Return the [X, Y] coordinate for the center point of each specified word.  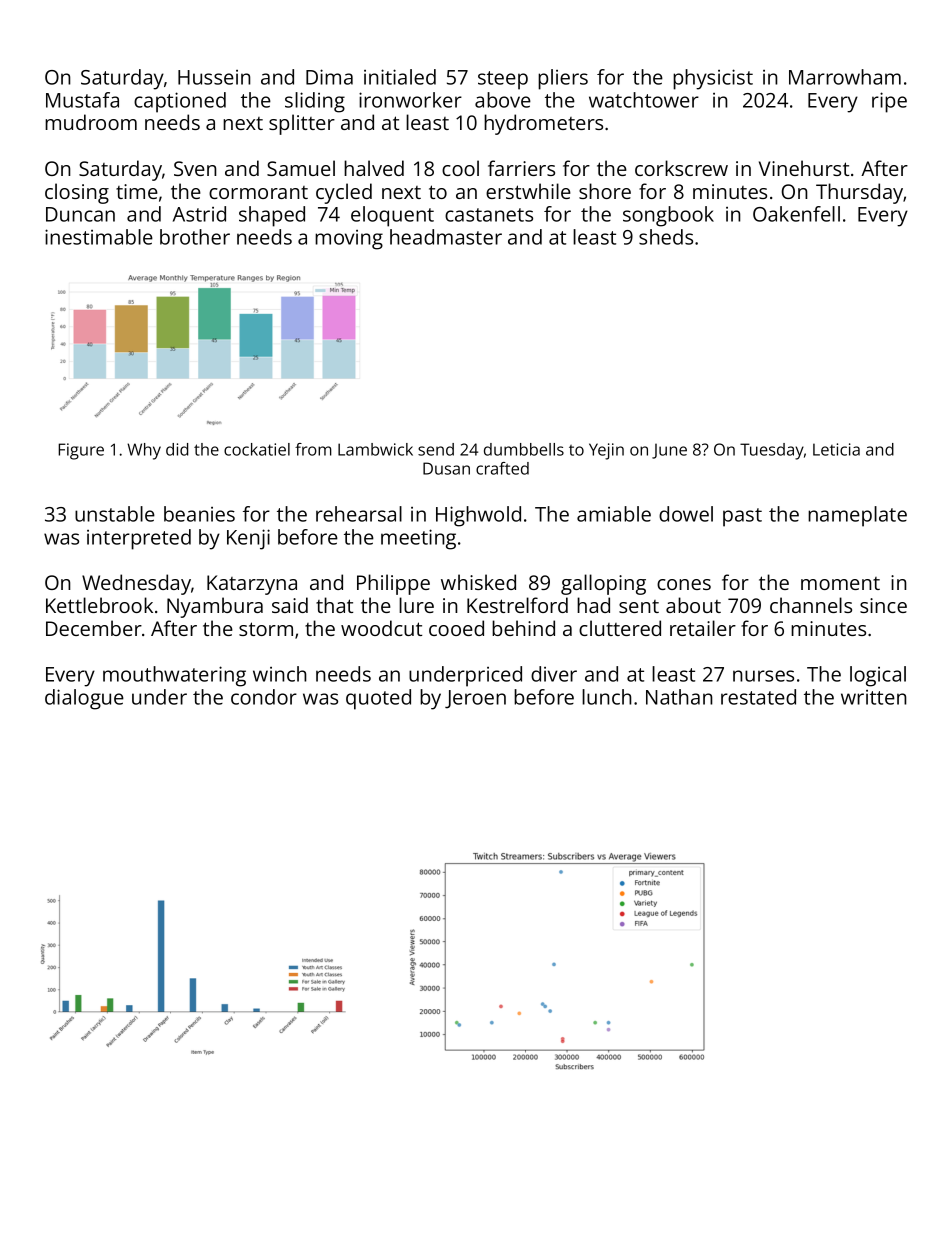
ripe [889, 102]
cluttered [620, 628]
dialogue [84, 699]
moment [840, 583]
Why [144, 451]
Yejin [606, 451]
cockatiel [257, 449]
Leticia [836, 449]
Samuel [301, 168]
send [436, 449]
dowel [686, 514]
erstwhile [528, 191]
